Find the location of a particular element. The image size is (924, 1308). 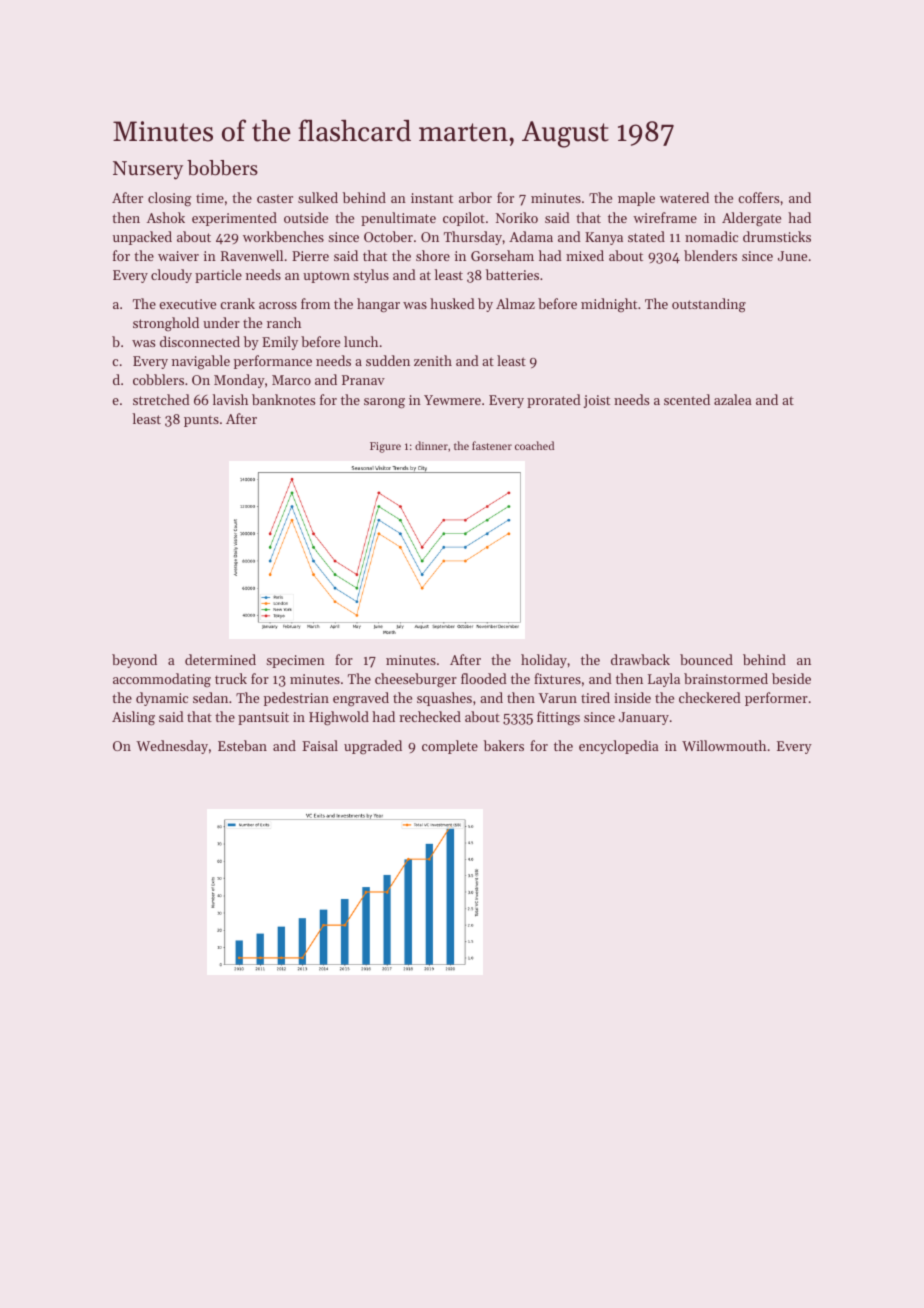

navigable is located at coordinates (201, 362).
